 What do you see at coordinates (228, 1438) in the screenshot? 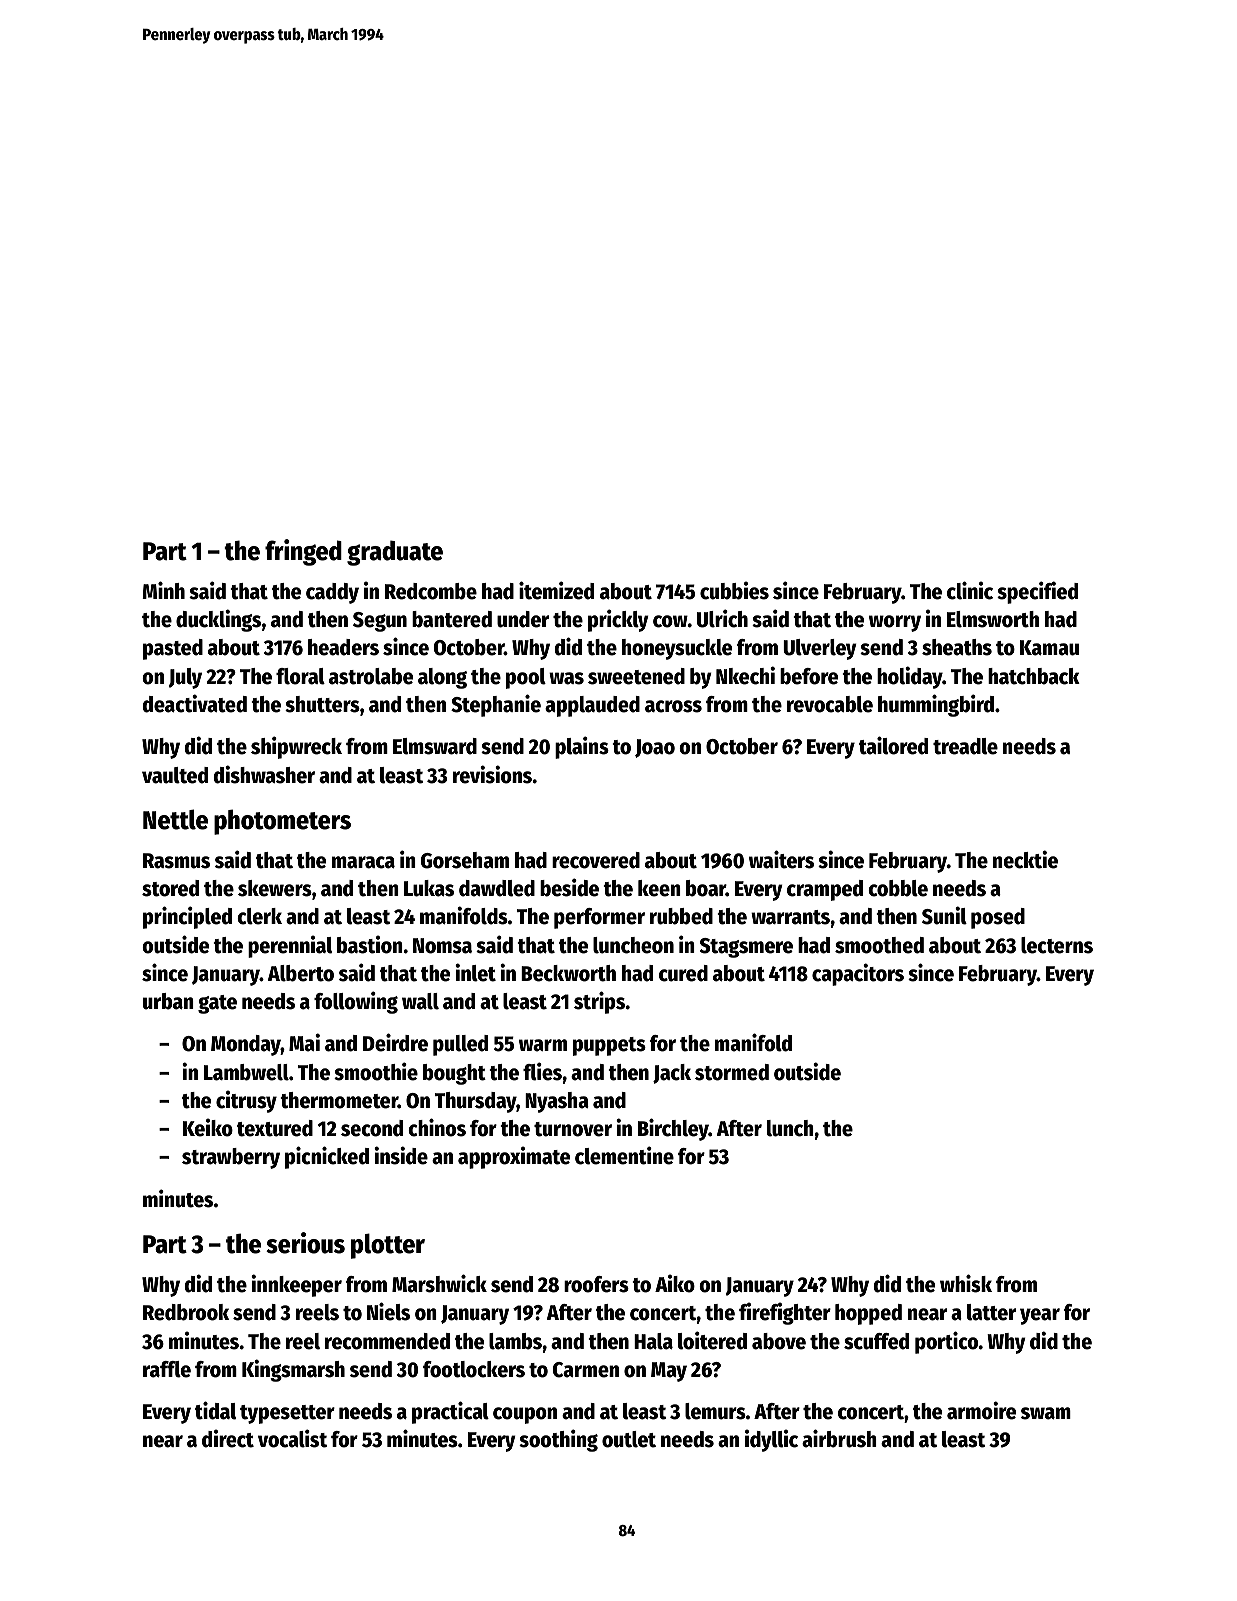
I see `direct` at bounding box center [228, 1438].
